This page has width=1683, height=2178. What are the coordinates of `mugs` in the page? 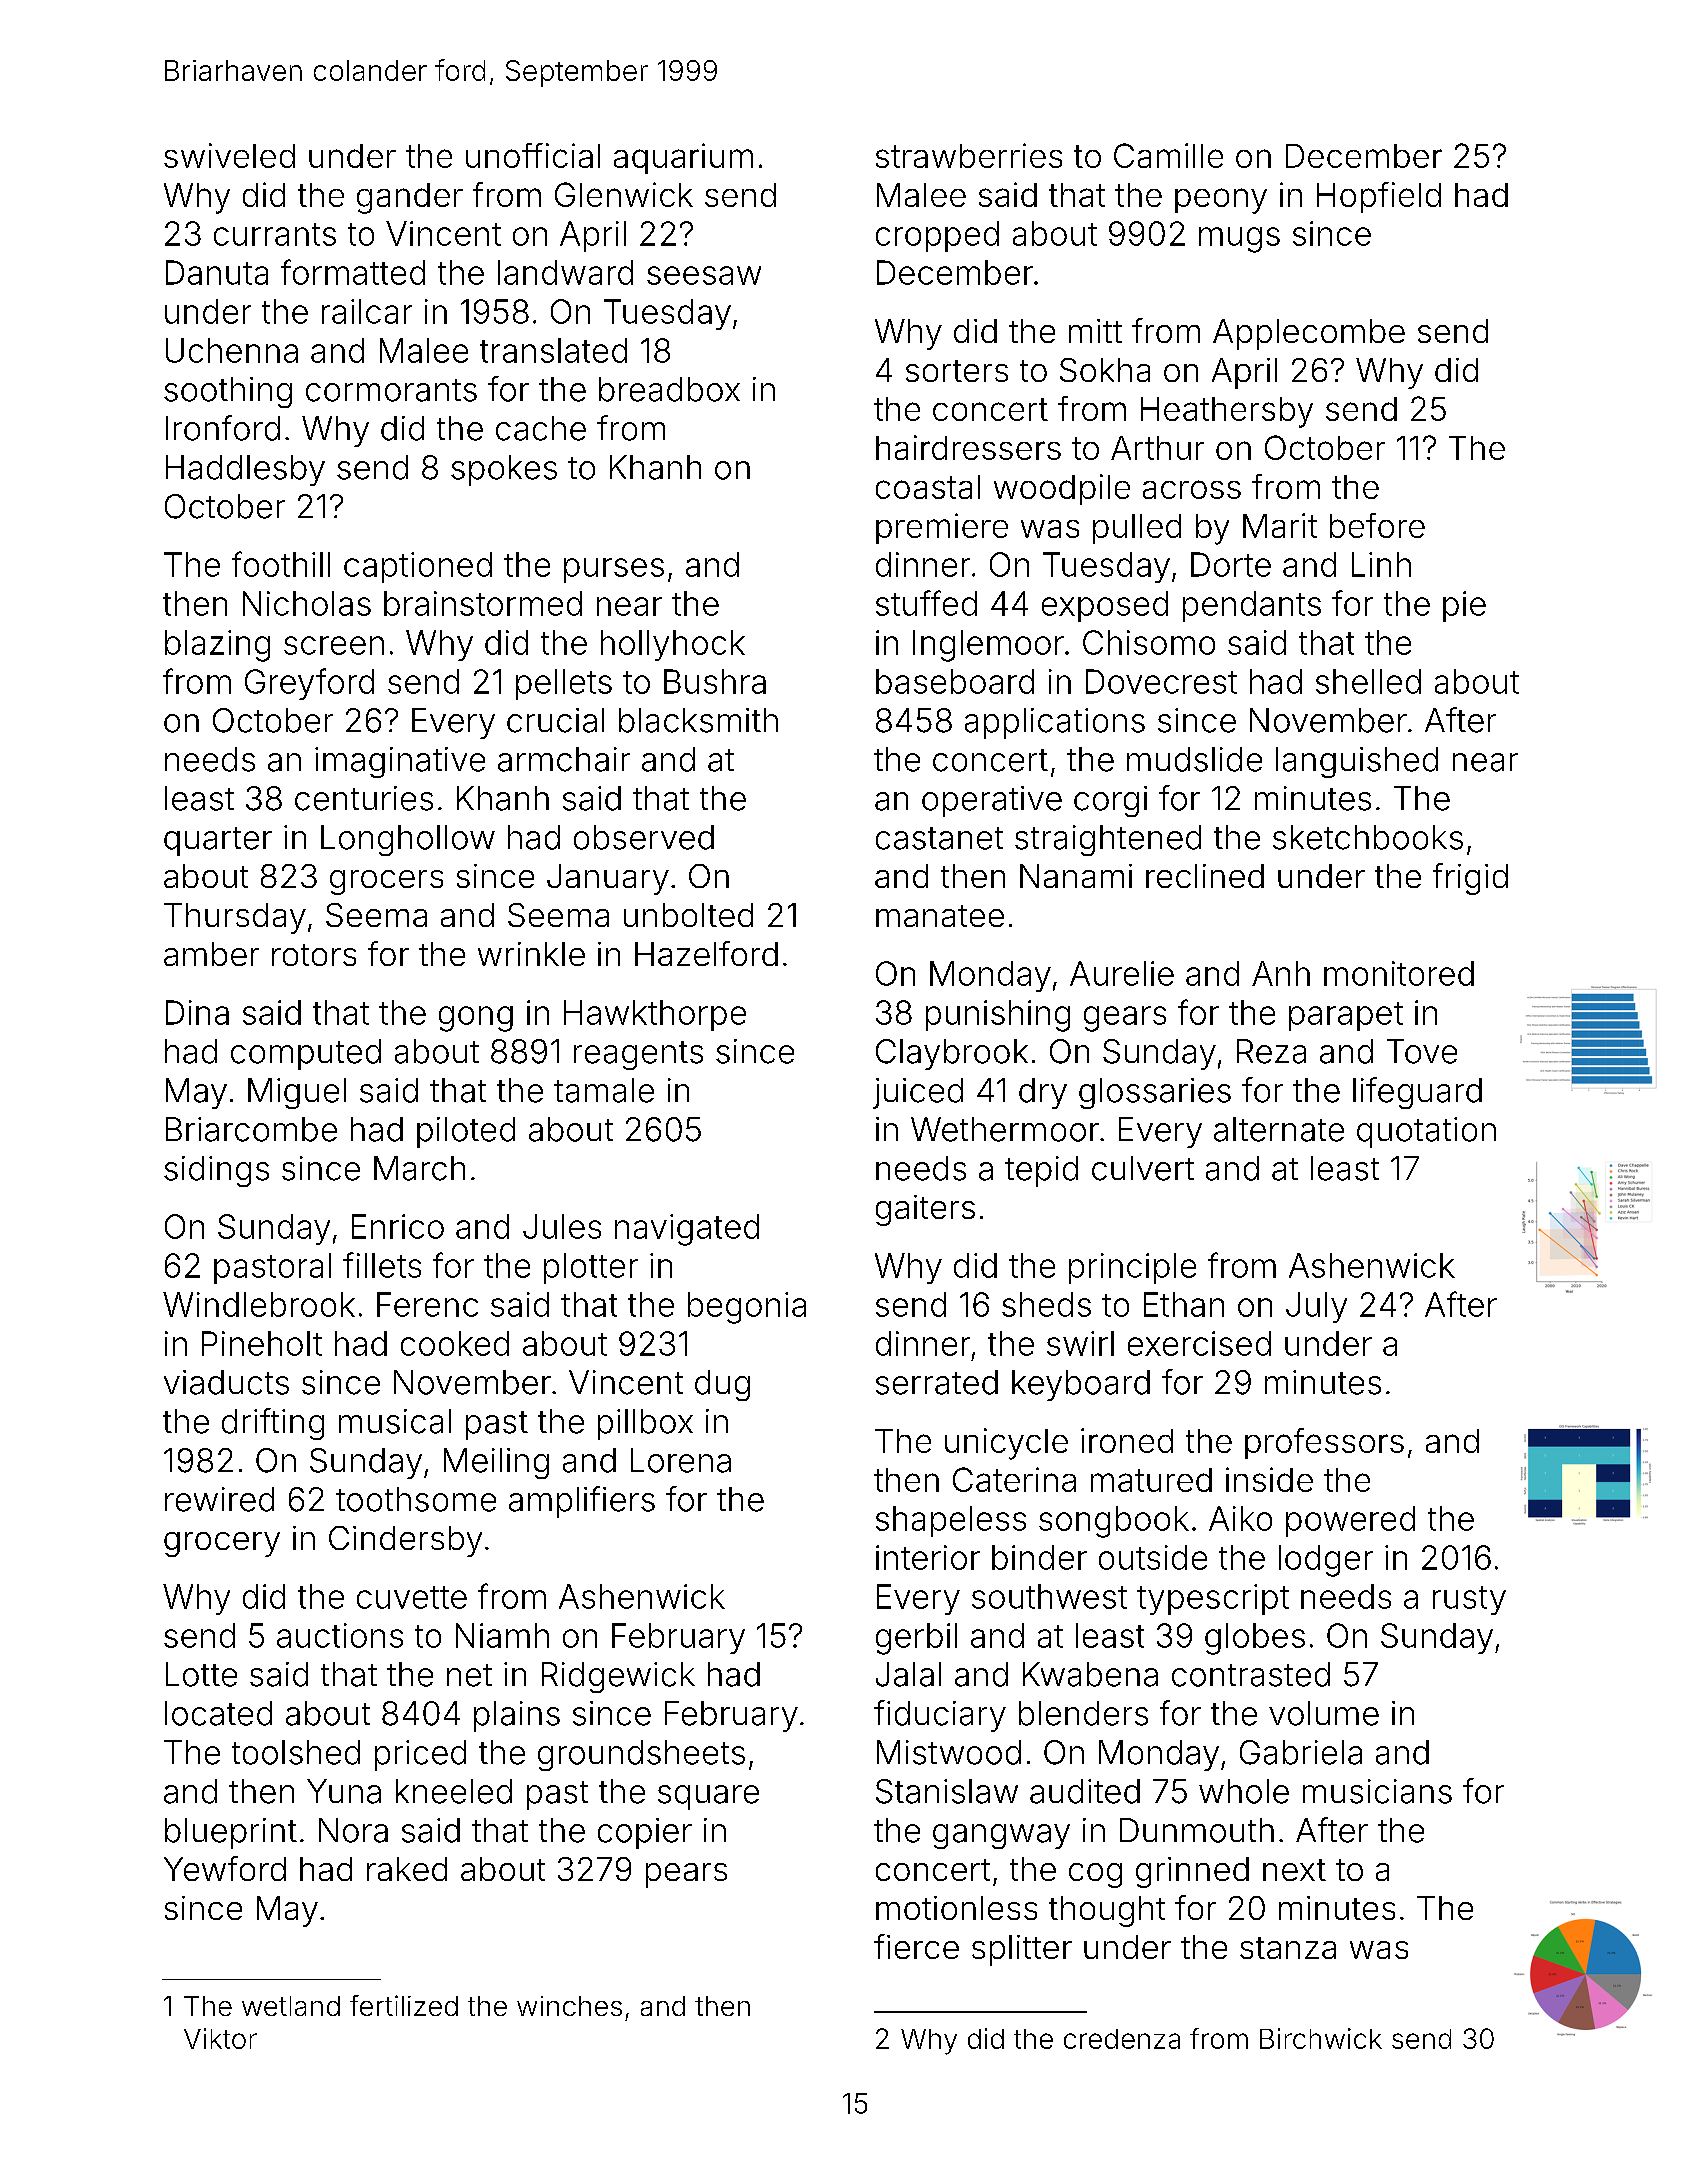 It's located at (1239, 240).
